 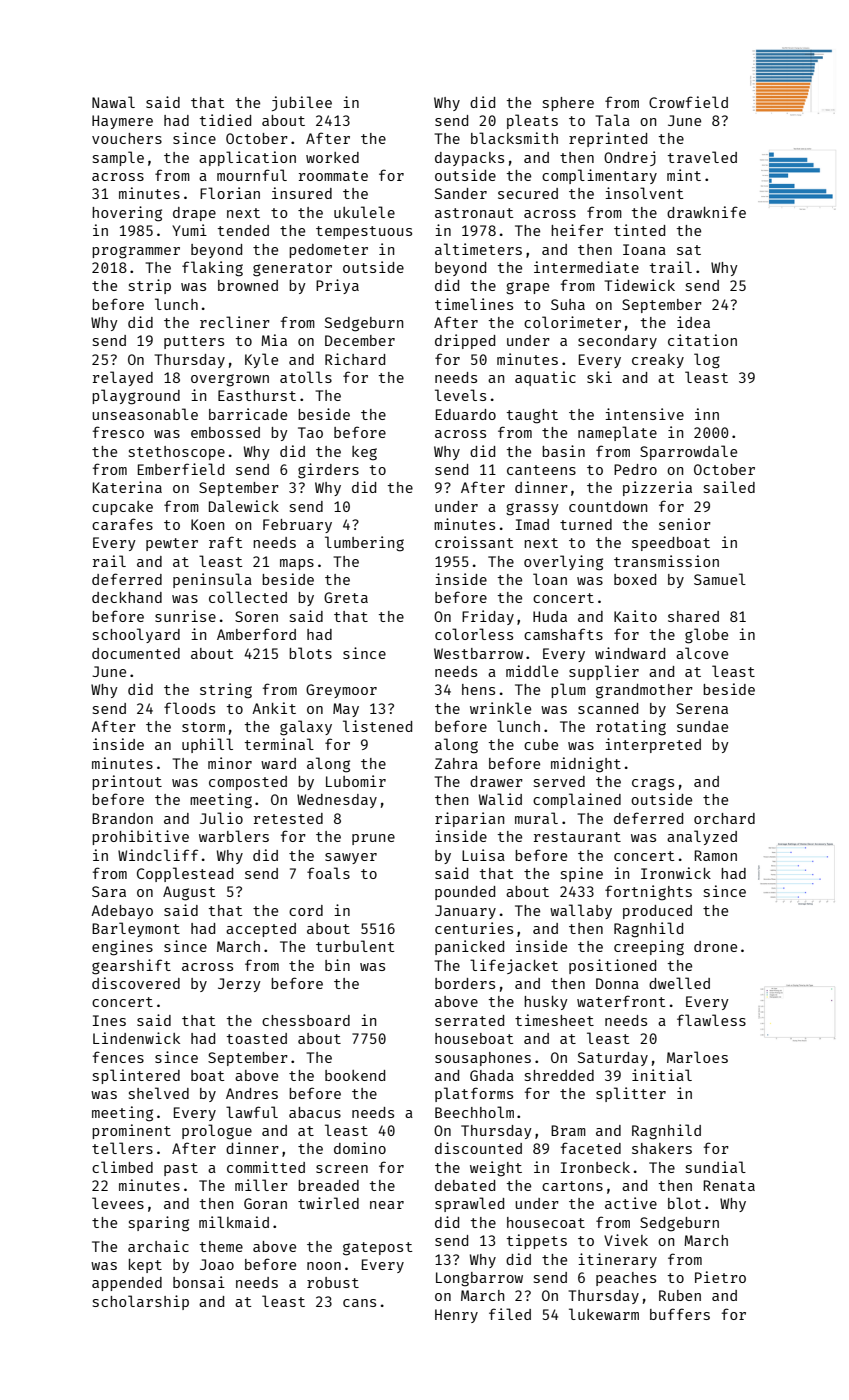 I want to click on Henry, so click(x=456, y=1316).
